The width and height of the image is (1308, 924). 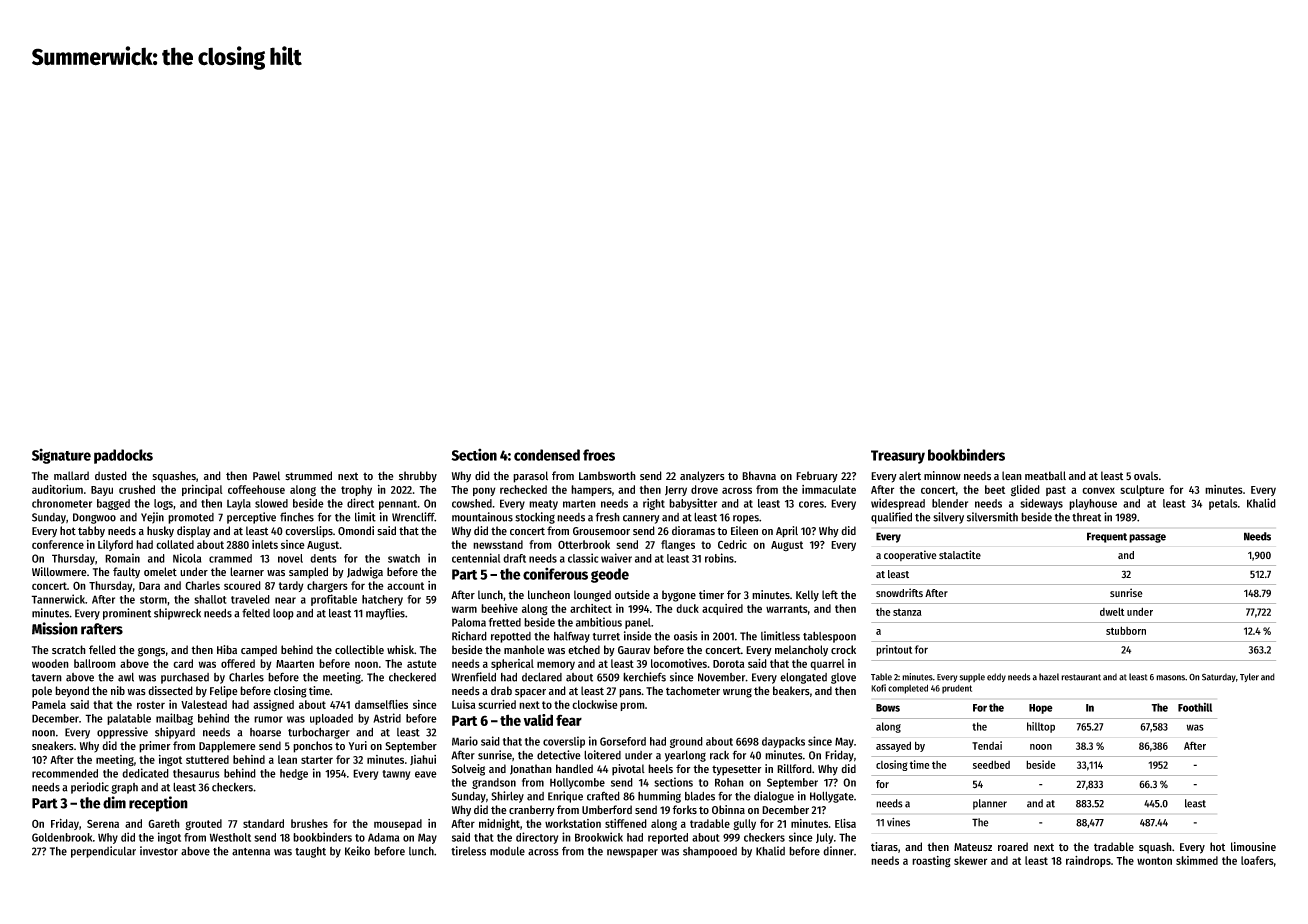 What do you see at coordinates (1147, 538) in the image?
I see `passage` at bounding box center [1147, 538].
